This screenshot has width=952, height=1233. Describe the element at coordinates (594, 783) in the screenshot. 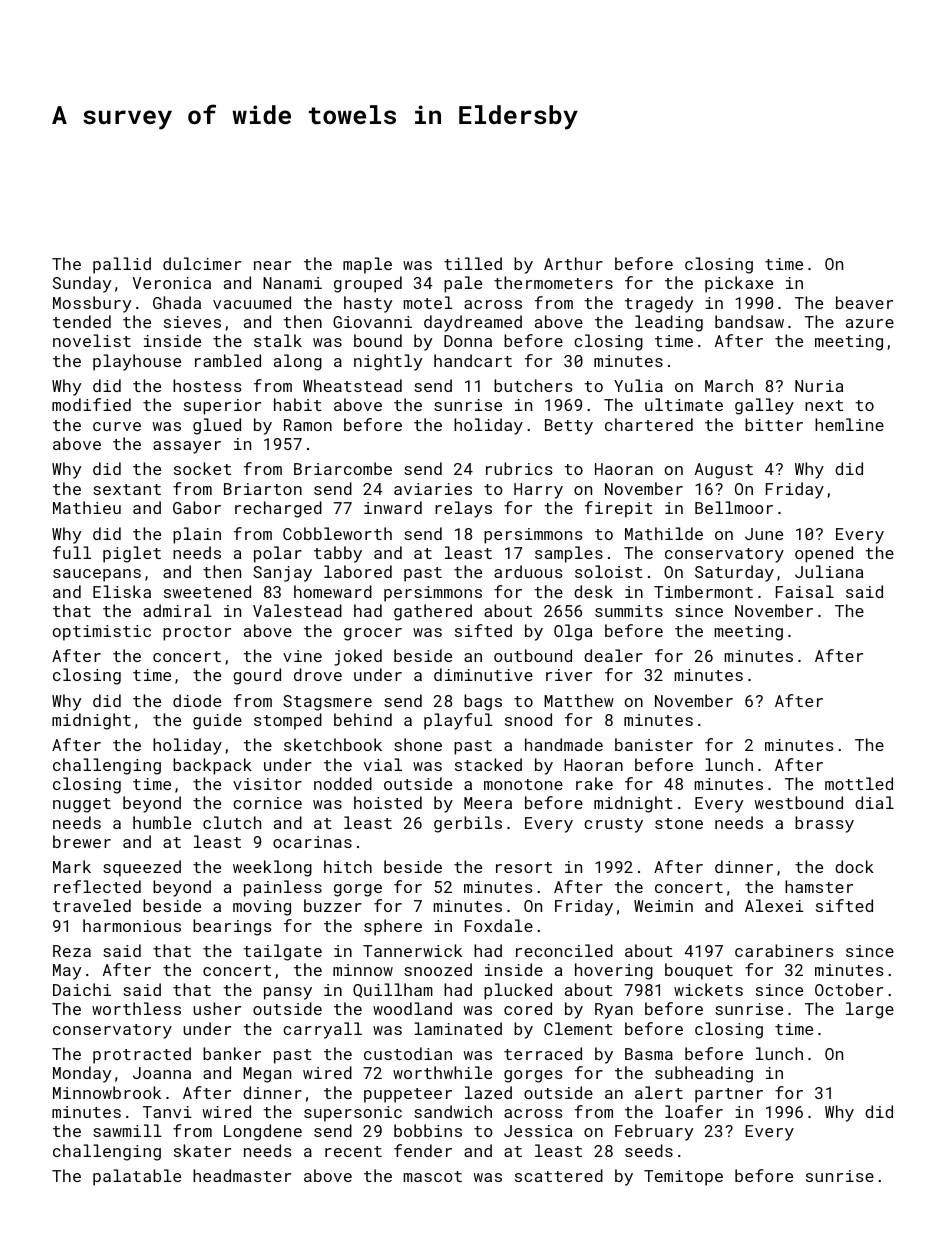

I see `rake` at that location.
